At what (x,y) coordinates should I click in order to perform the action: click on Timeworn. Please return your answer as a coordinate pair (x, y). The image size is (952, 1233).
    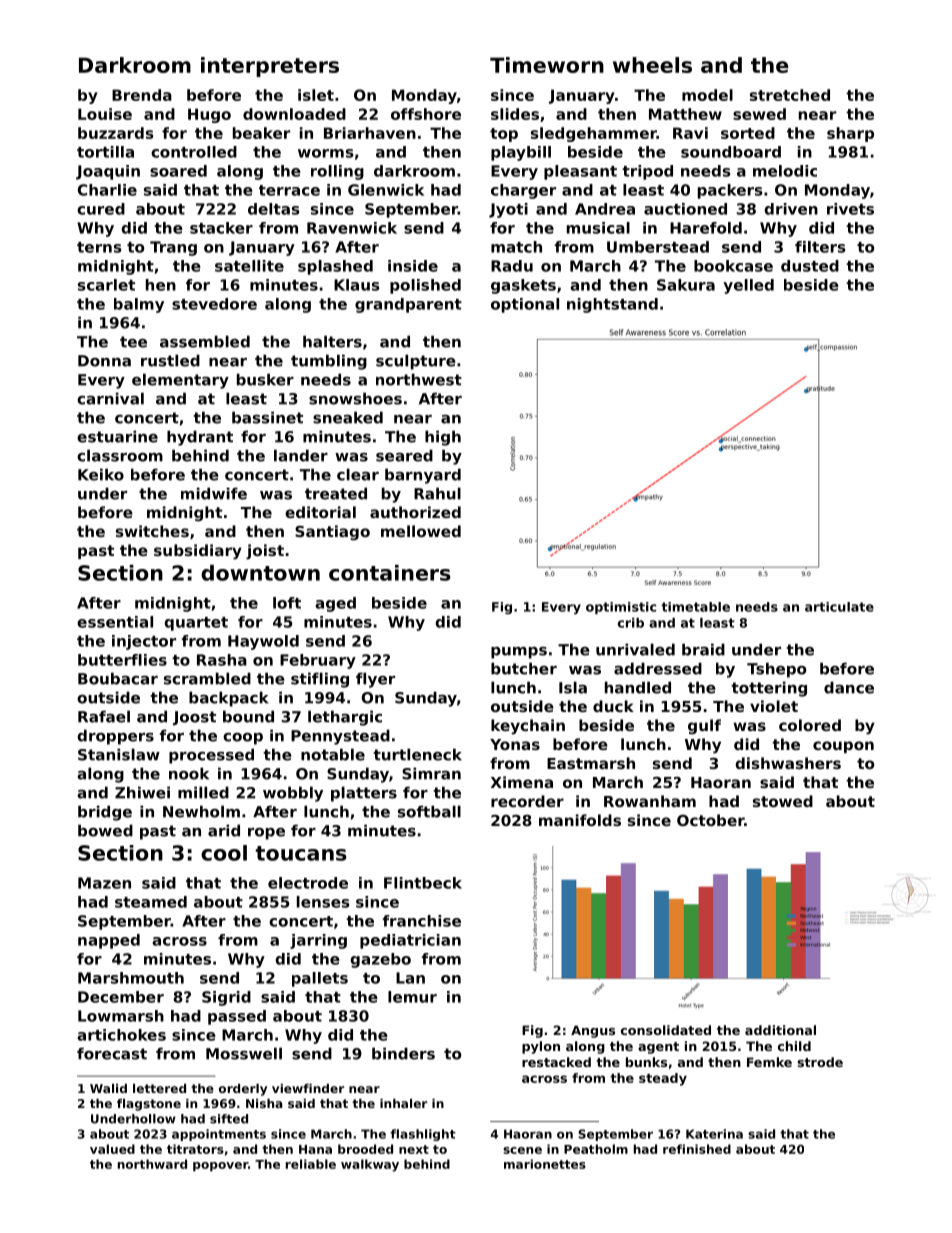
    Looking at the image, I should click on (547, 65).
